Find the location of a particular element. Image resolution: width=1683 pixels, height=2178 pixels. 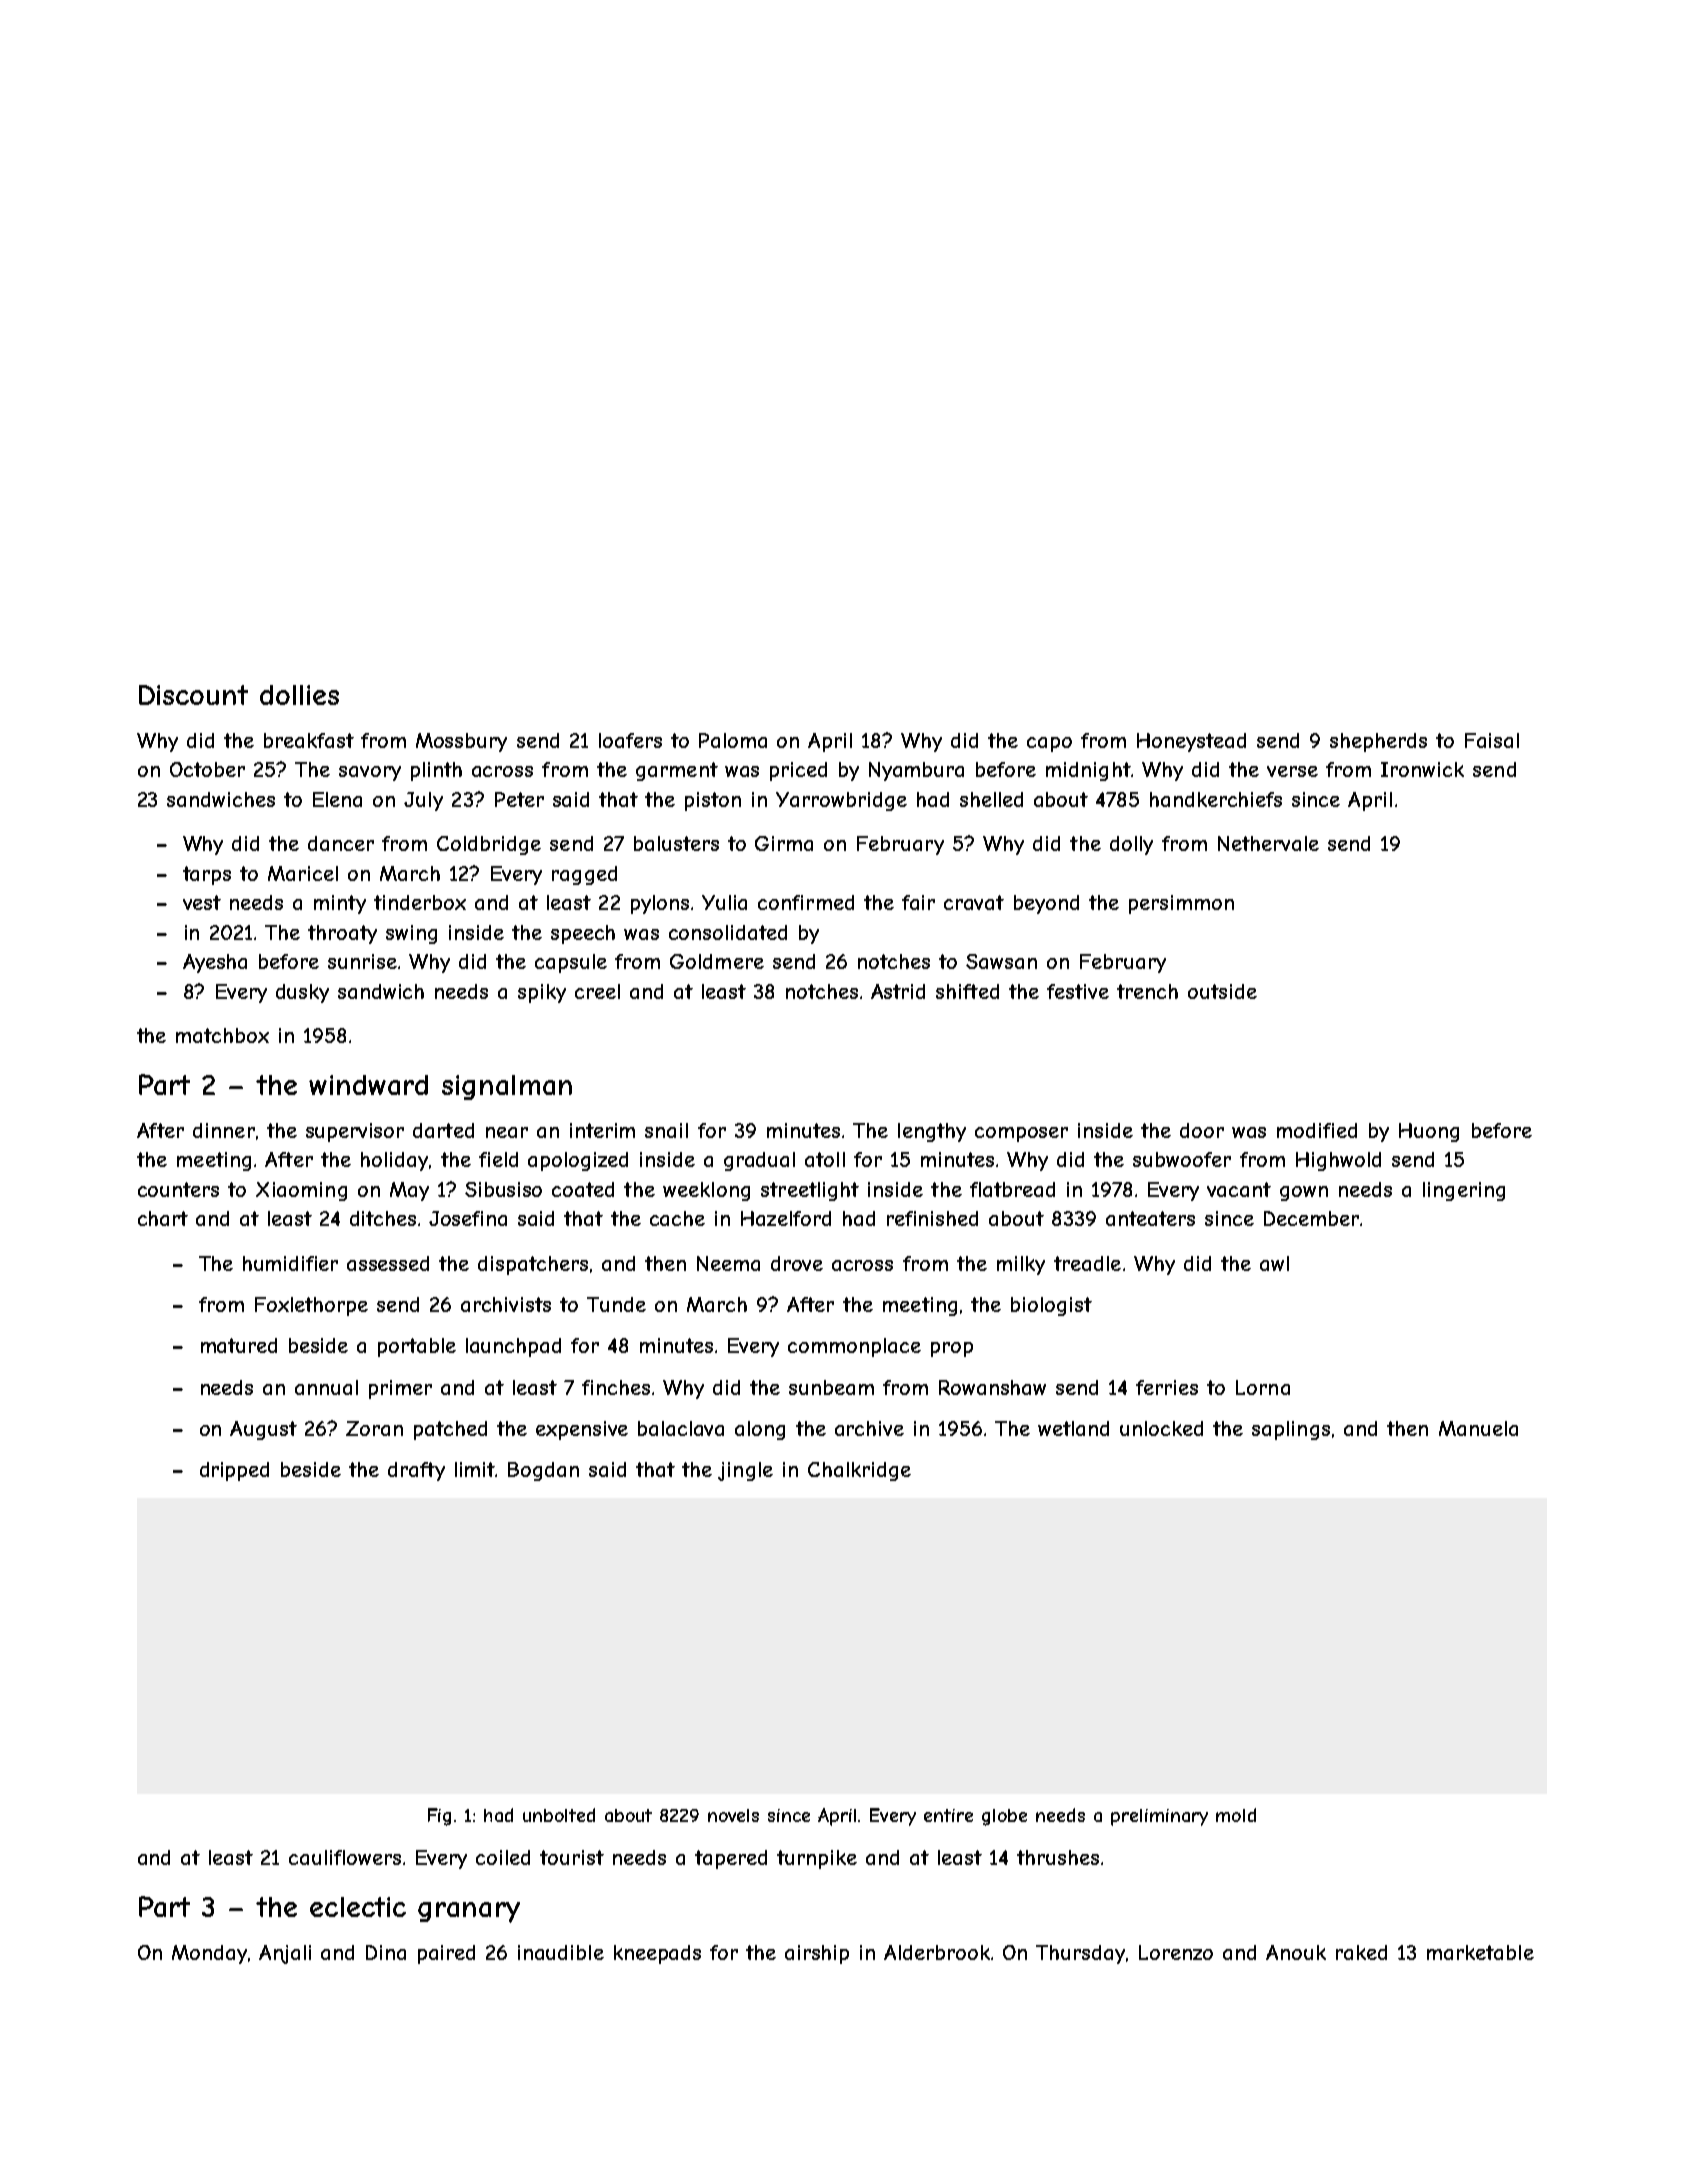

assessed is located at coordinates (388, 1263).
